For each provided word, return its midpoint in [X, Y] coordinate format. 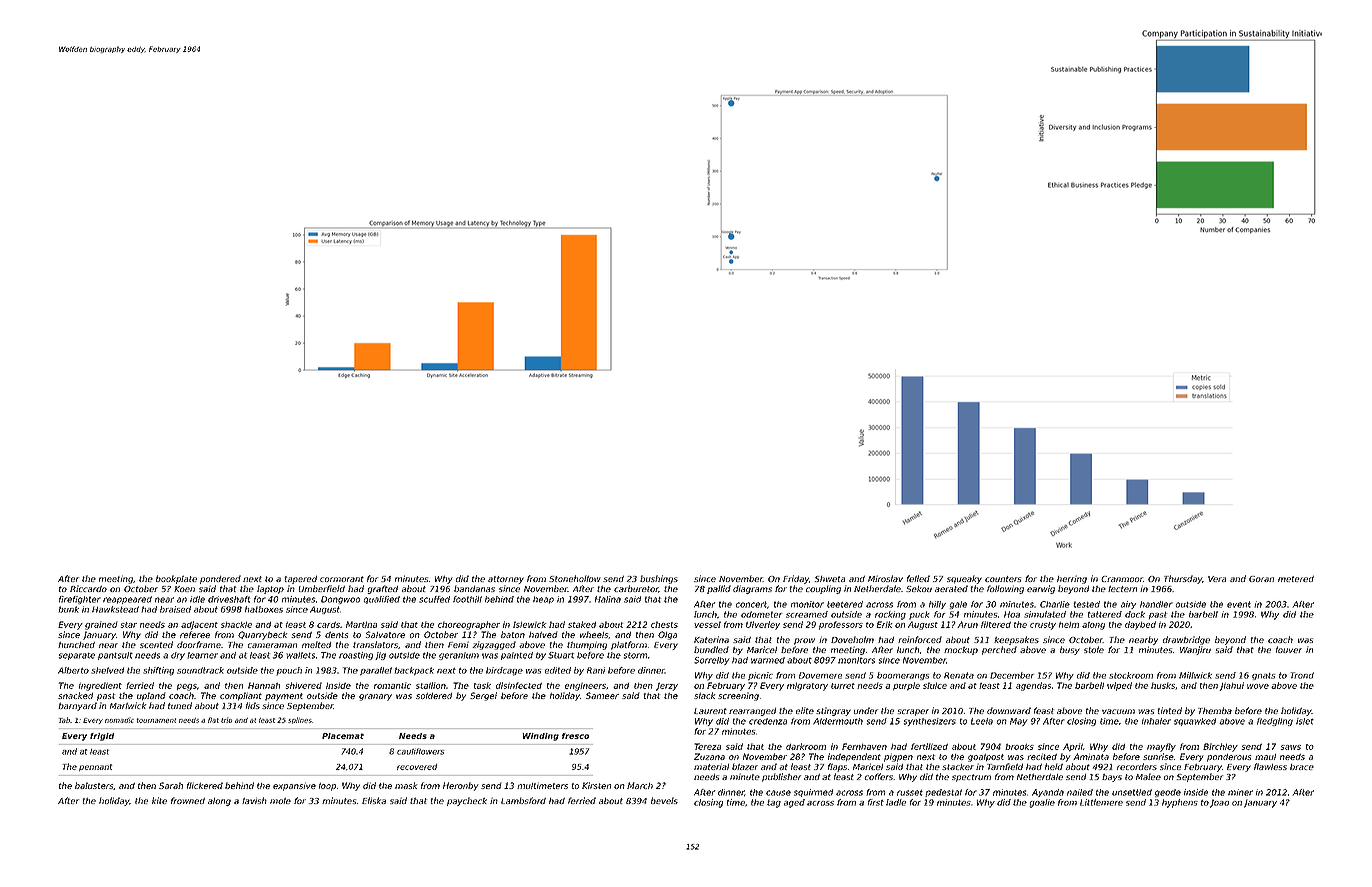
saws [1291, 747]
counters [1003, 579]
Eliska [374, 800]
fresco [575, 736]
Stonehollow [575, 578]
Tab [64, 720]
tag [774, 803]
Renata [959, 675]
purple [906, 686]
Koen [184, 589]
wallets [300, 655]
